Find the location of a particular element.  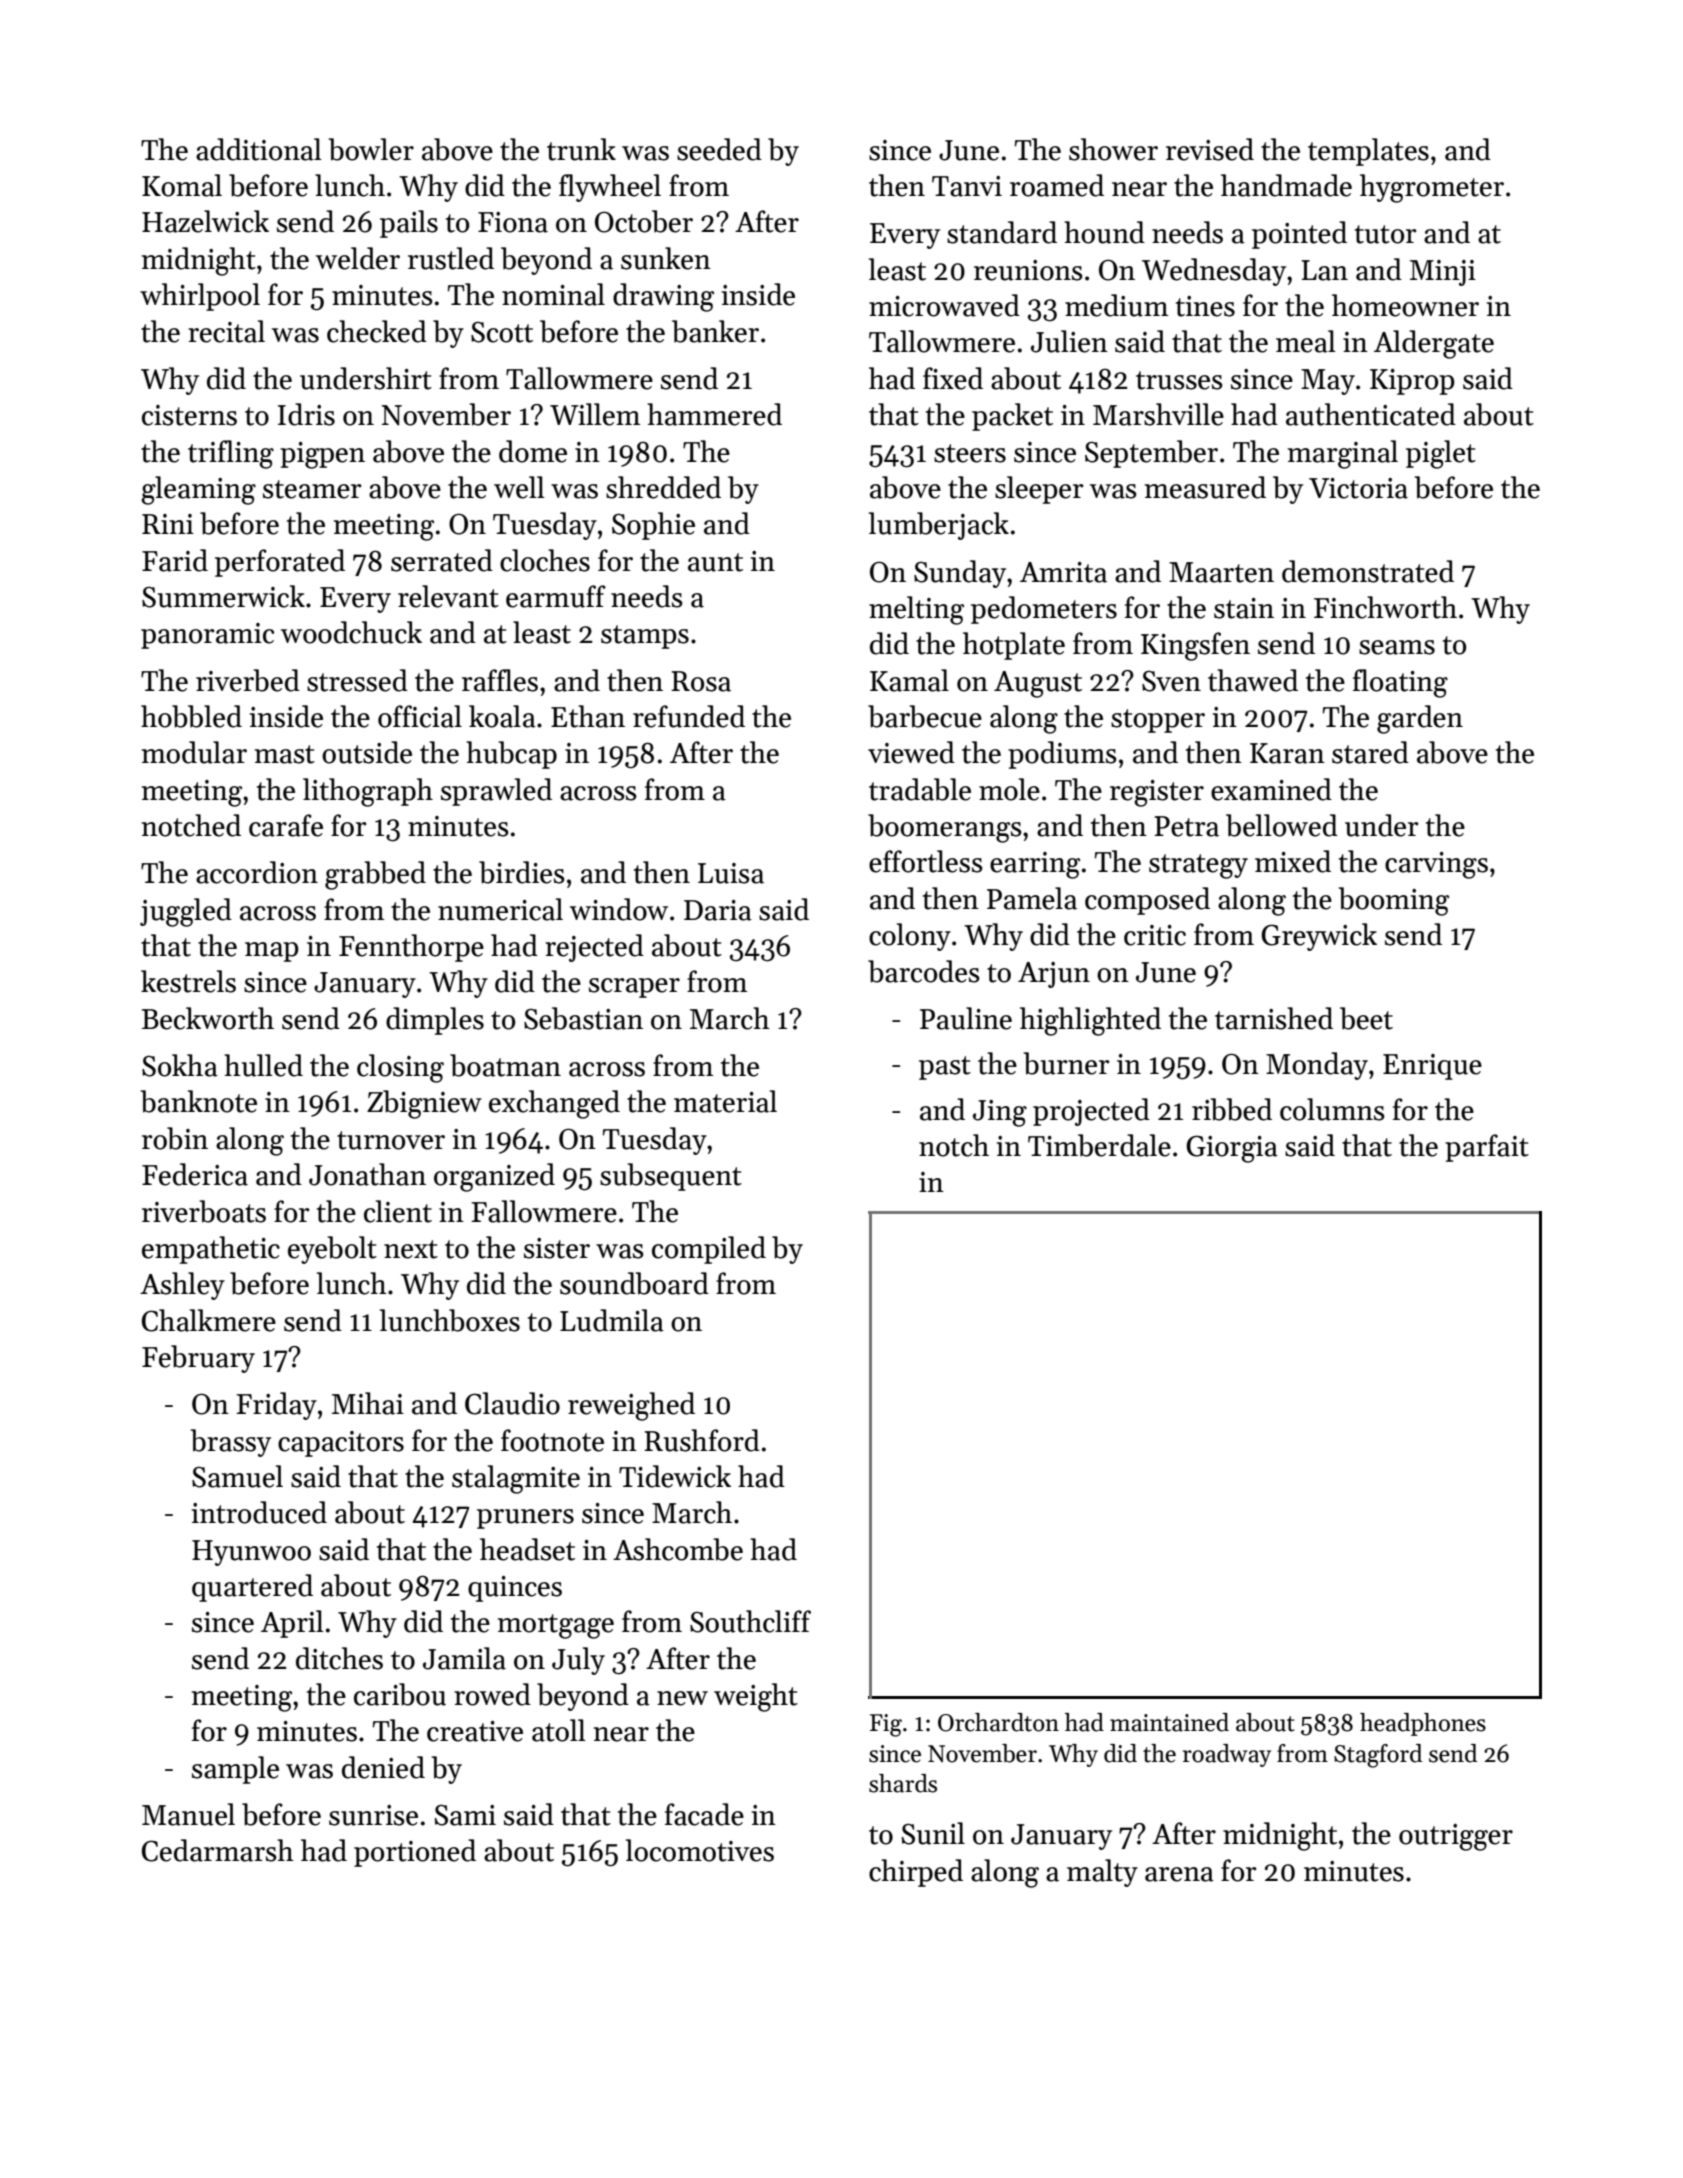

seeded is located at coordinates (719, 149).
